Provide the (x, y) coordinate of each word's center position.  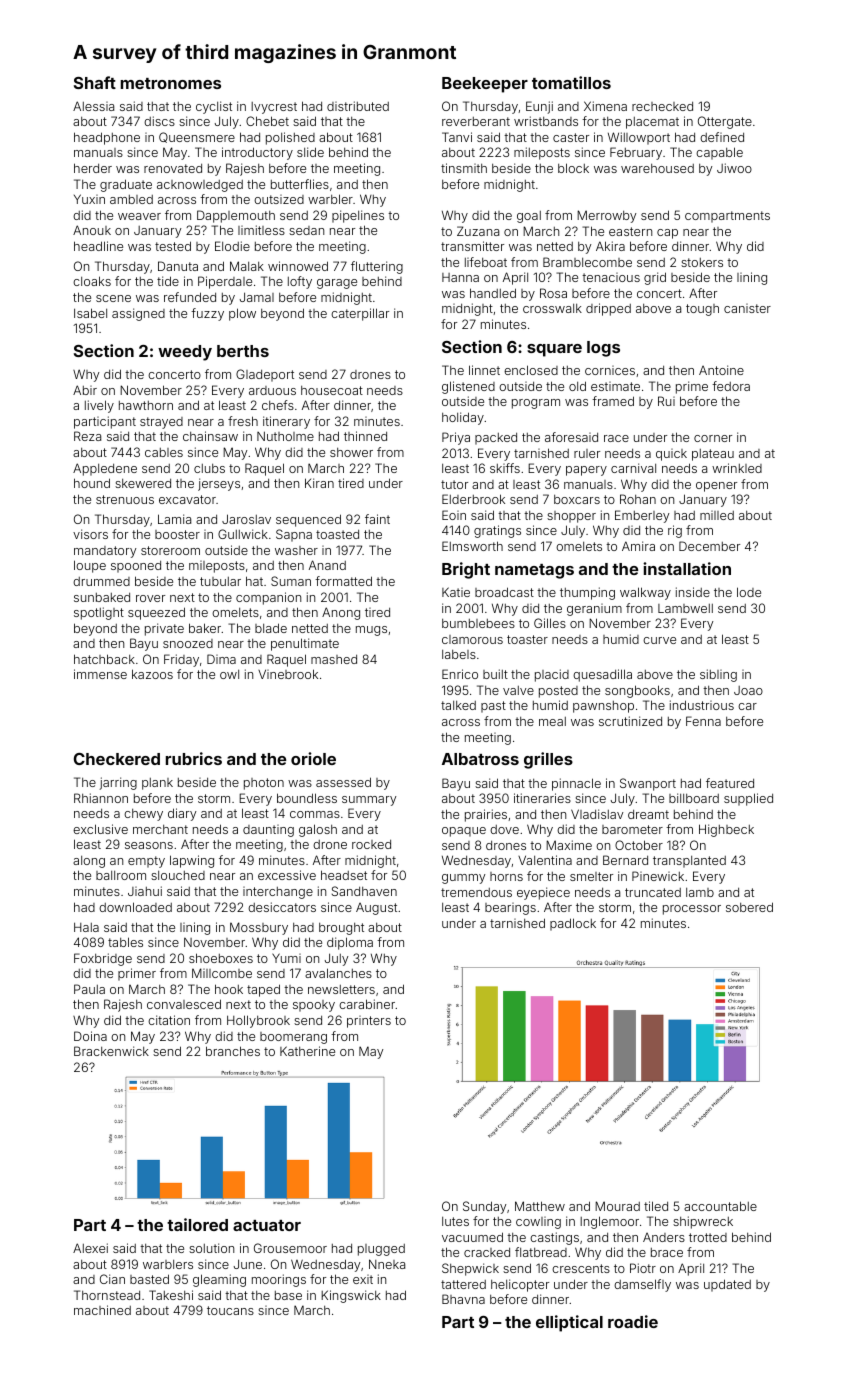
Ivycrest (274, 108)
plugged (381, 1250)
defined (722, 137)
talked (458, 705)
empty (146, 862)
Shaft (95, 82)
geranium (594, 610)
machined (102, 1310)
